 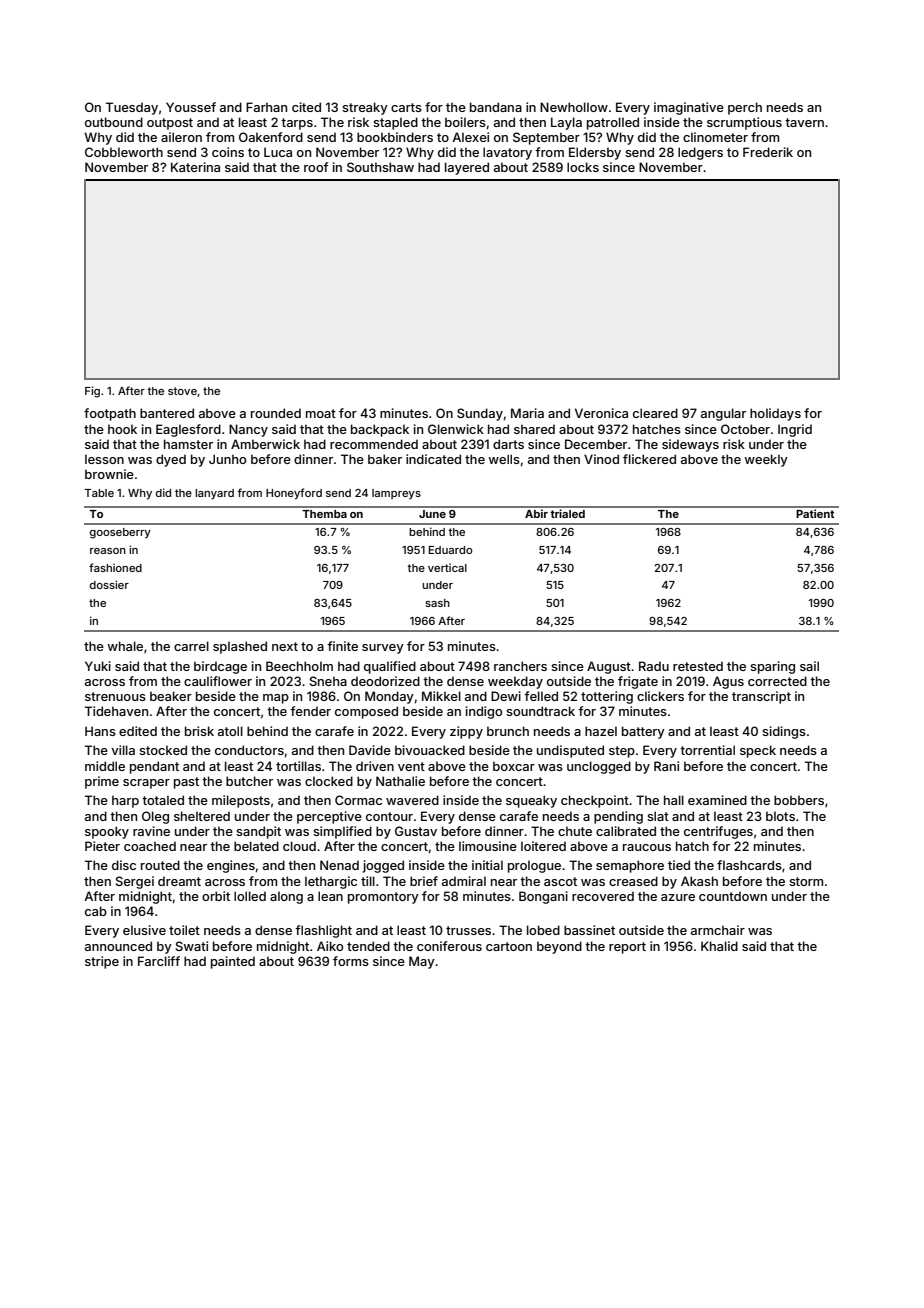 What do you see at coordinates (115, 696) in the screenshot?
I see `strenuous` at bounding box center [115, 696].
